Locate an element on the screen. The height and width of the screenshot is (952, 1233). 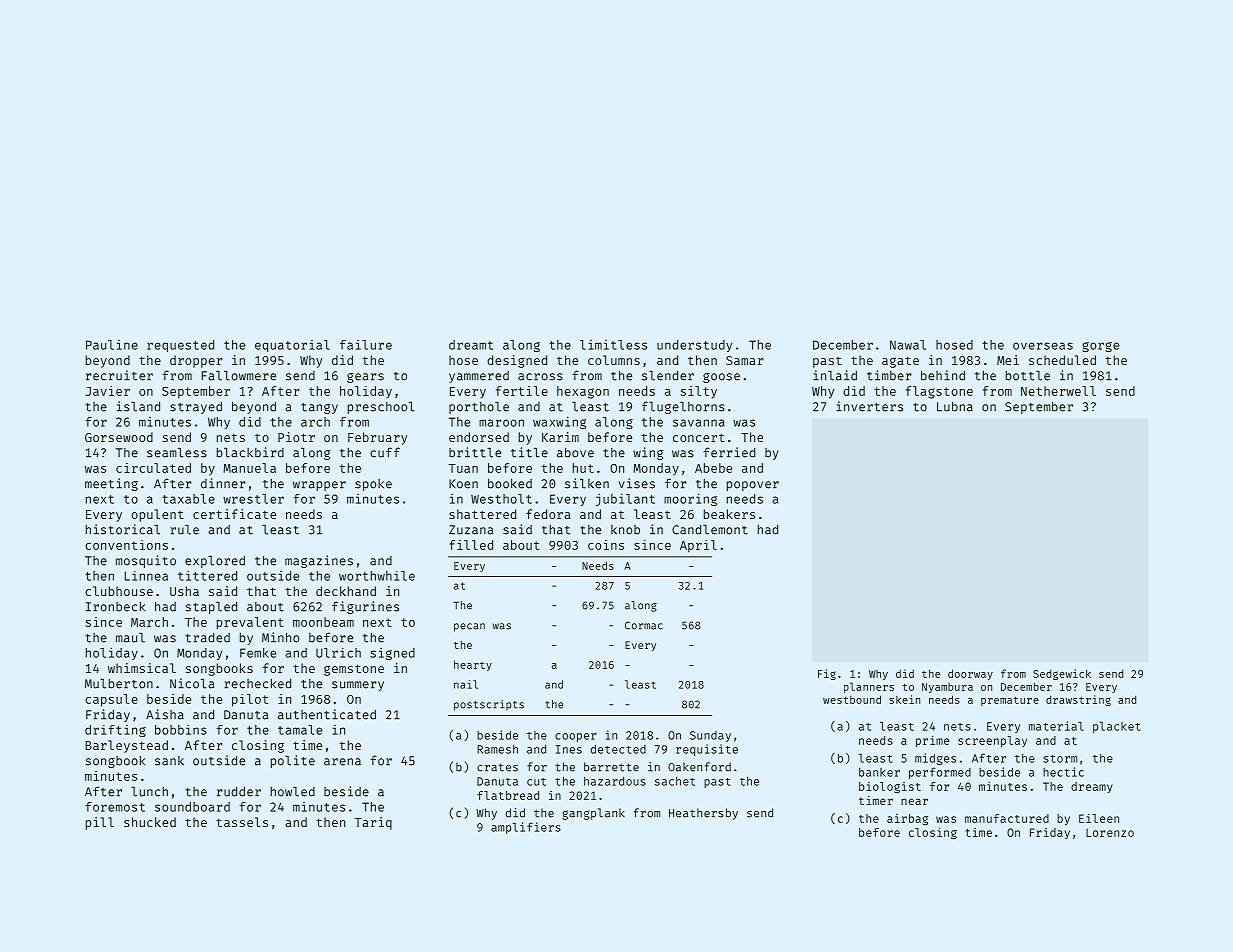
flatbread is located at coordinates (508, 795).
